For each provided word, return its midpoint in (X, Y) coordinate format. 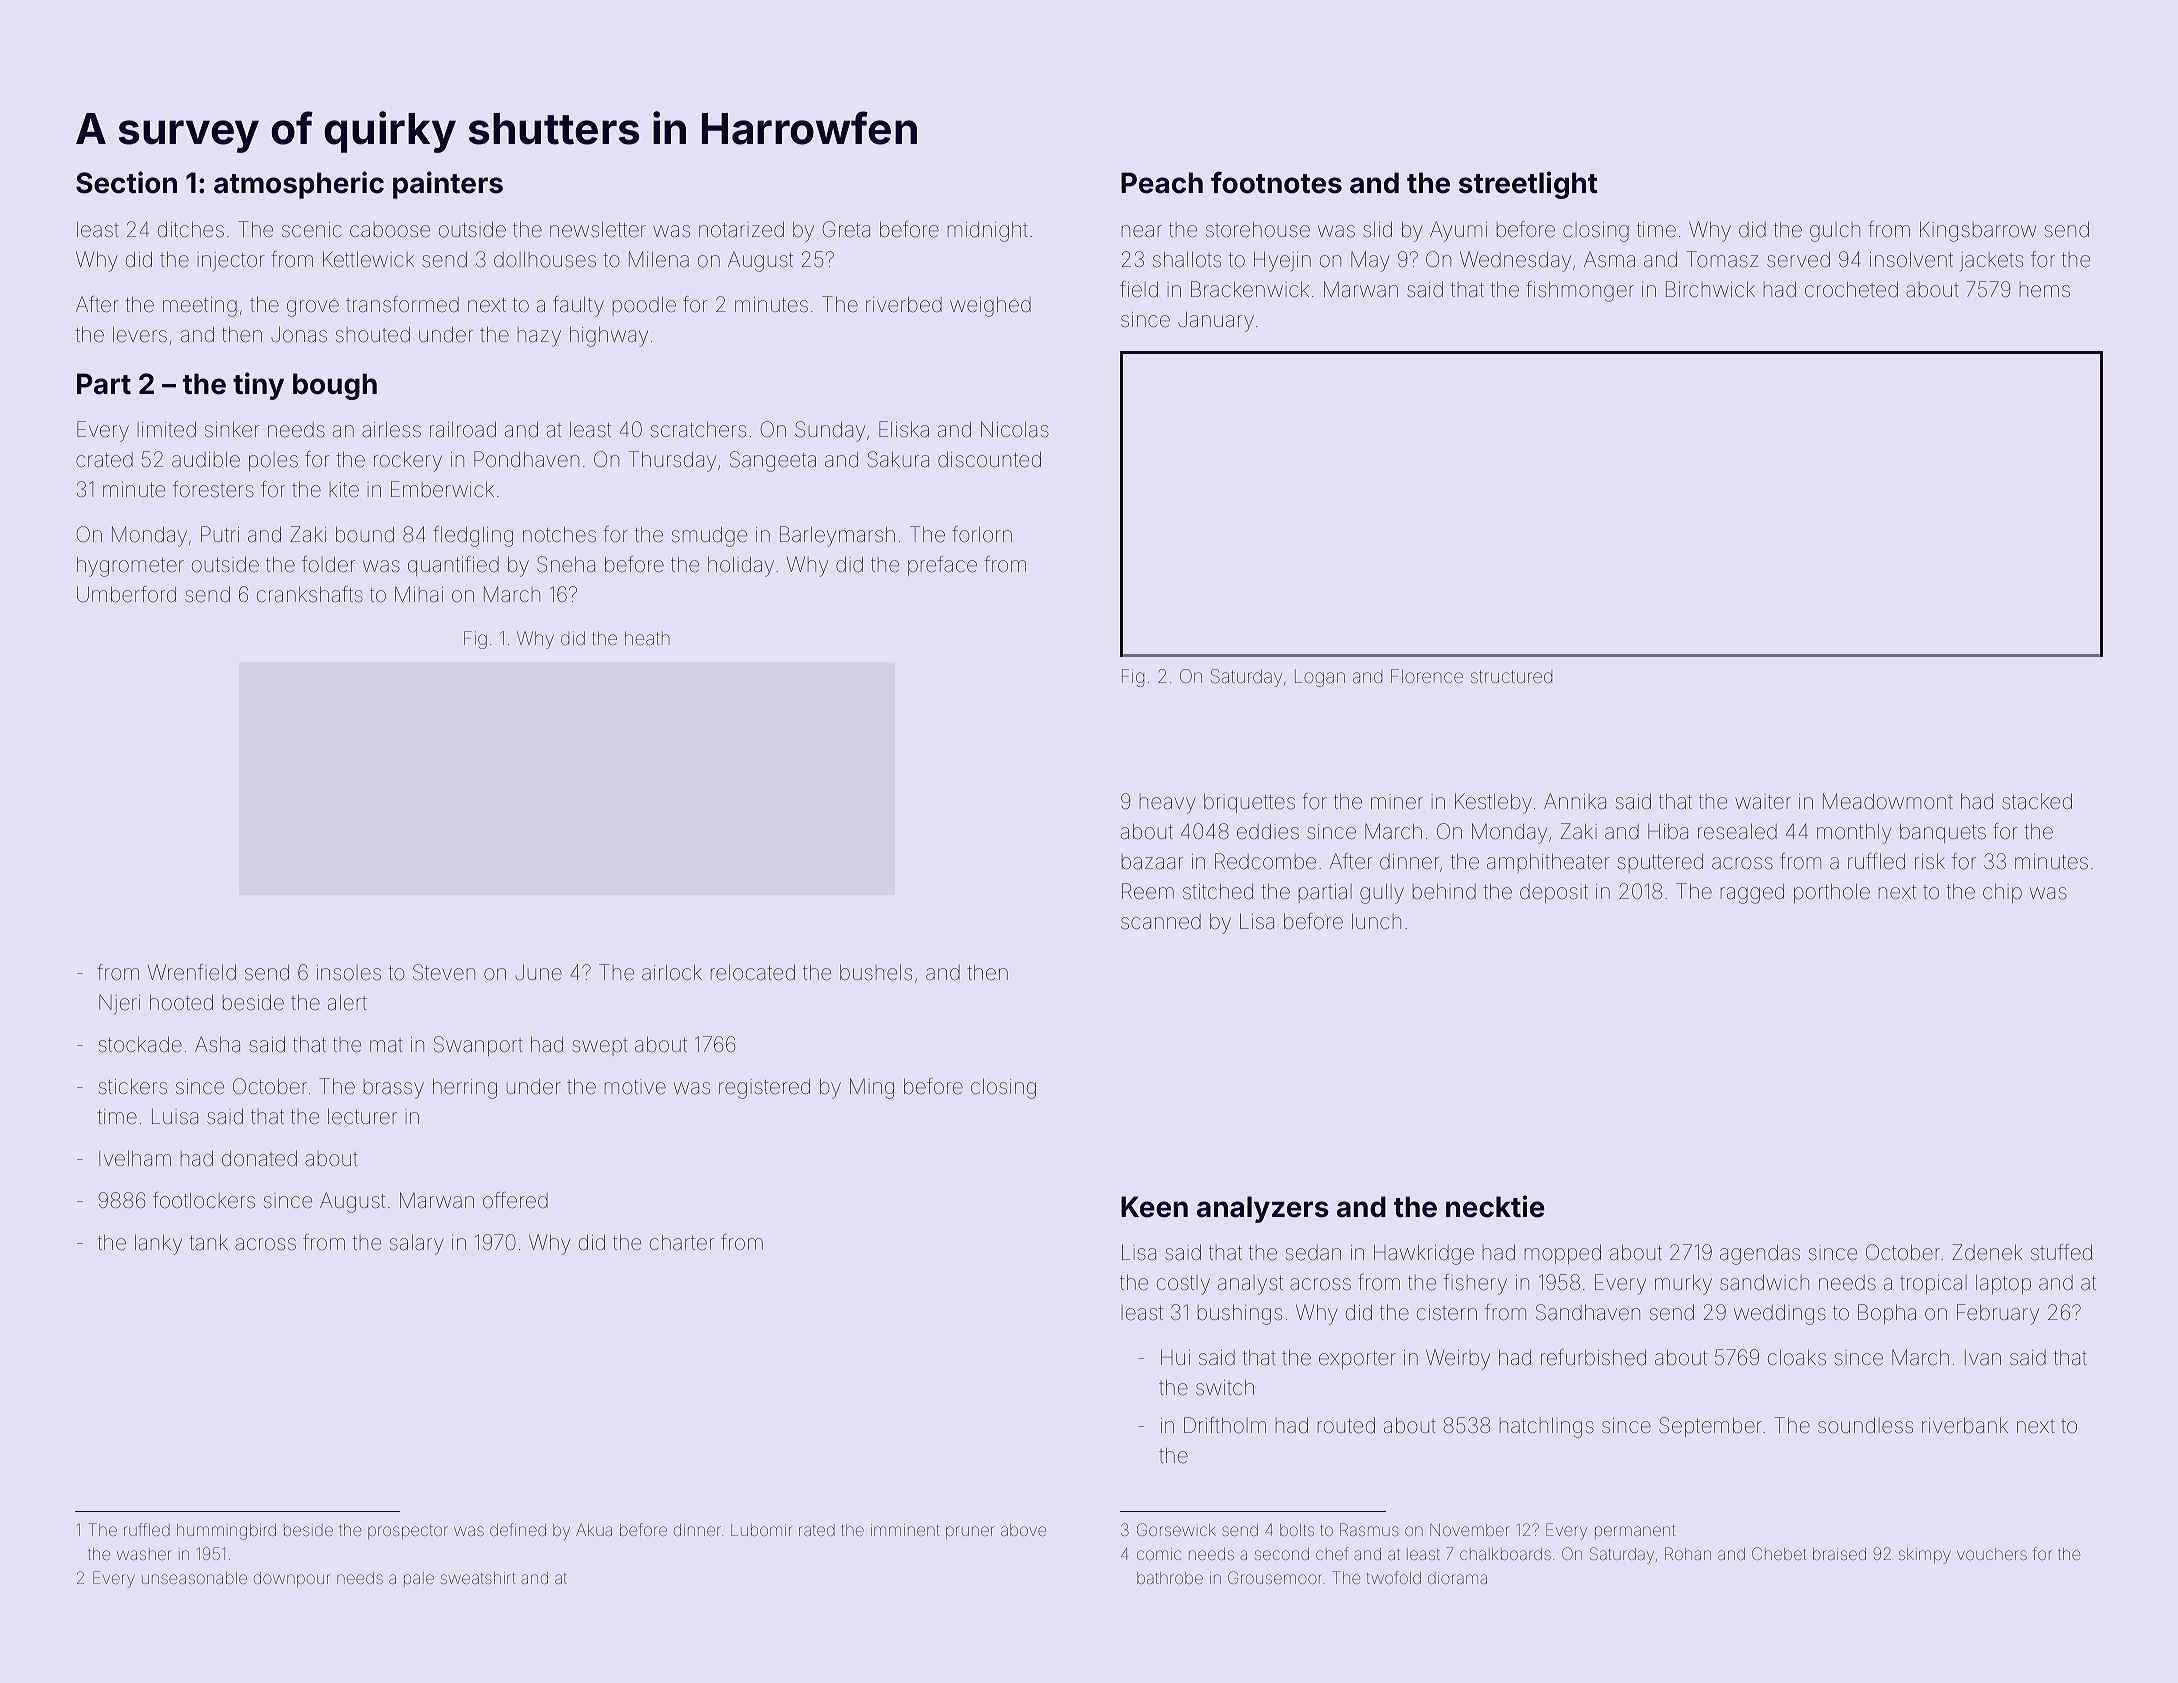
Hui (1175, 1357)
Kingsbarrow (1978, 231)
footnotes (1276, 183)
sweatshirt (478, 1578)
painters (448, 185)
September (1710, 1427)
